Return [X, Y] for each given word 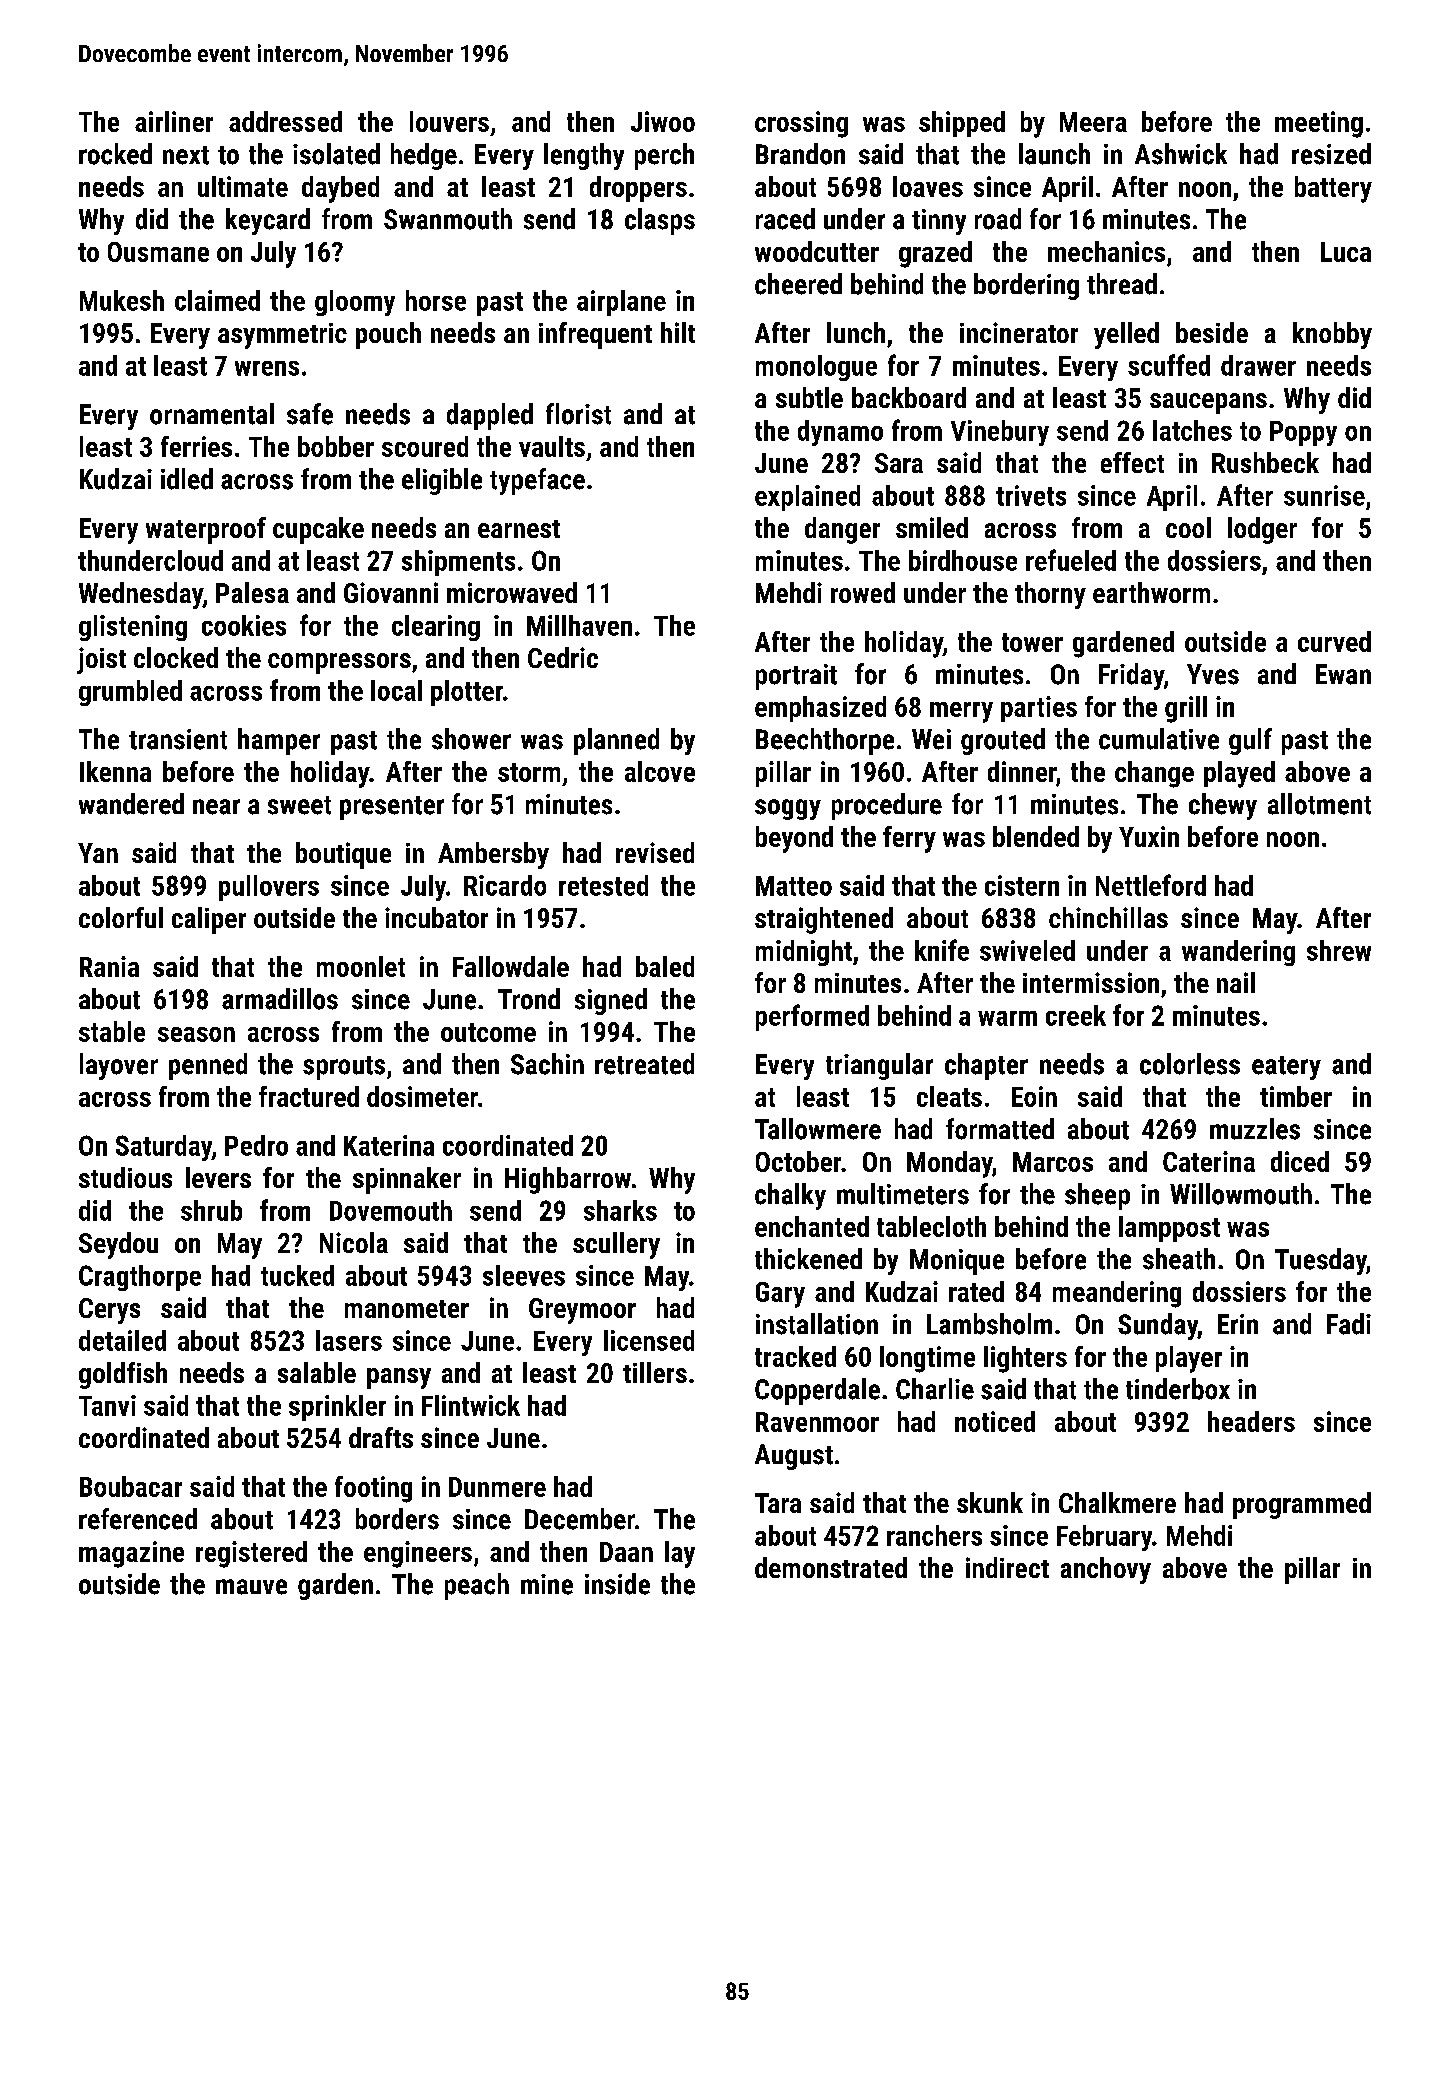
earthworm [1151, 592]
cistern [1022, 885]
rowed [863, 592]
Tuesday [1321, 1261]
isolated [336, 154]
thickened [808, 1259]
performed [812, 1017]
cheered [798, 284]
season [196, 1034]
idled [187, 479]
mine [547, 1584]
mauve [251, 1587]
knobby [1332, 335]
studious [125, 1177]
